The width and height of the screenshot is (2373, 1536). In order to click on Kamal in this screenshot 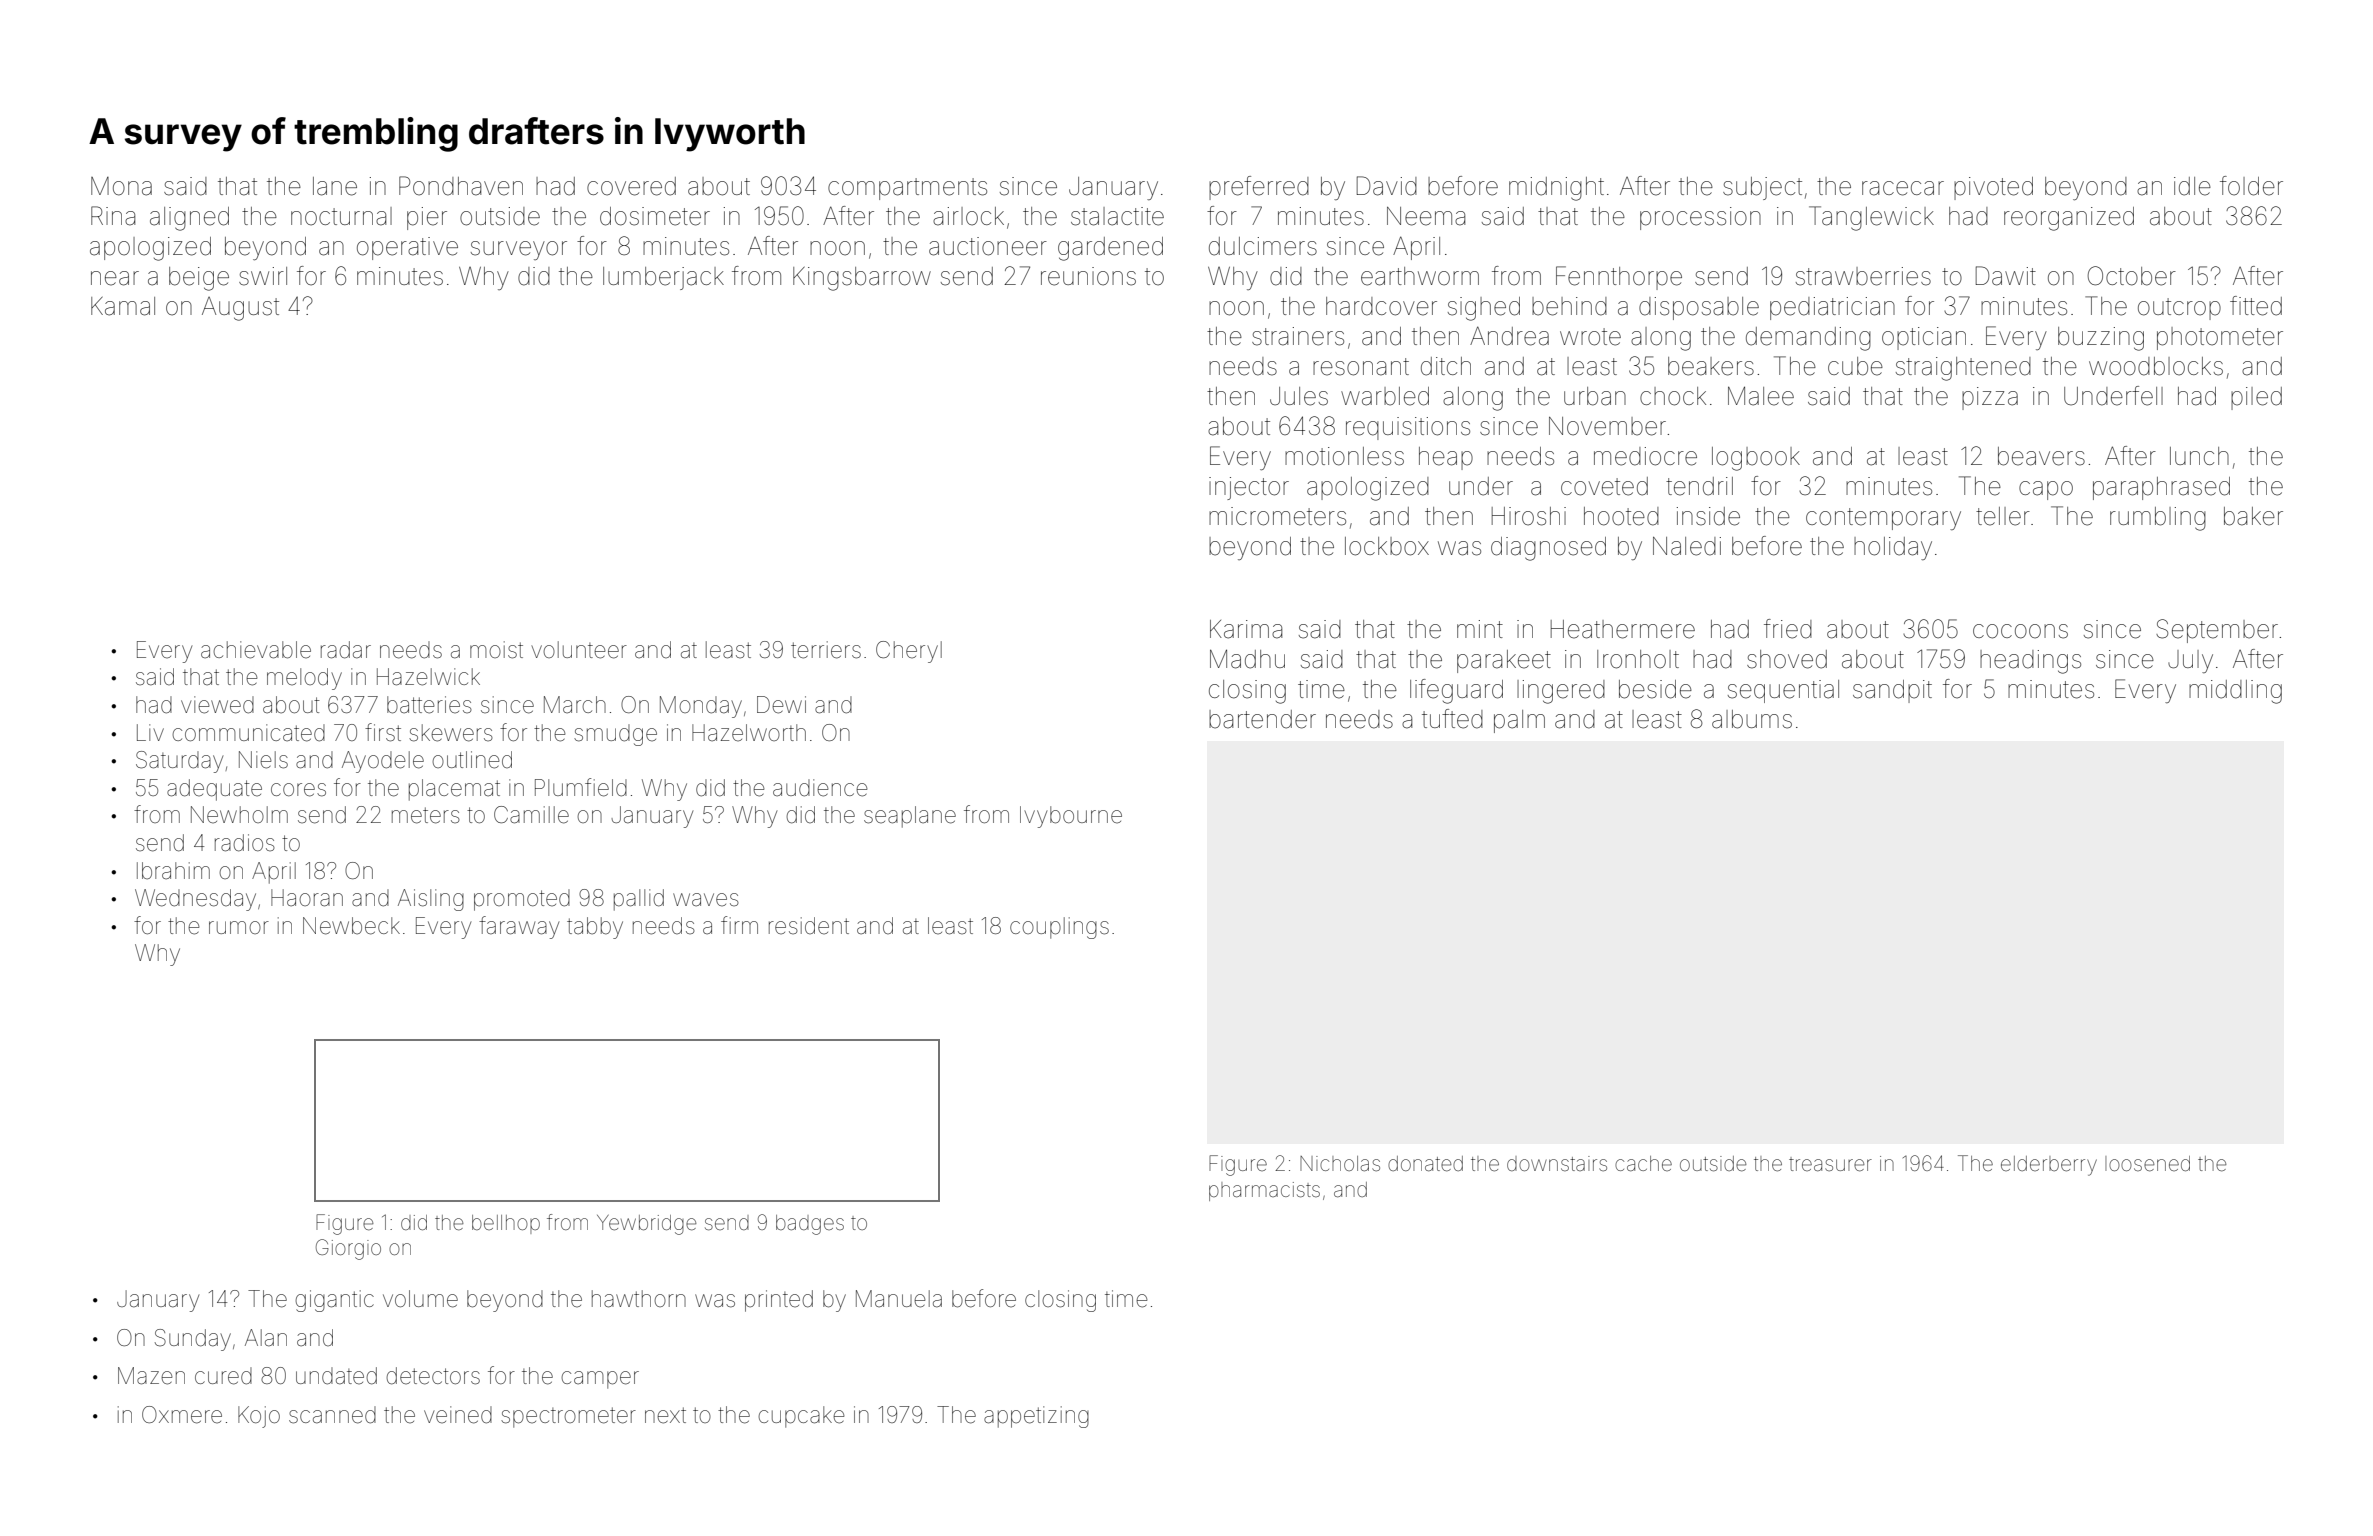, I will do `click(123, 306)`.
